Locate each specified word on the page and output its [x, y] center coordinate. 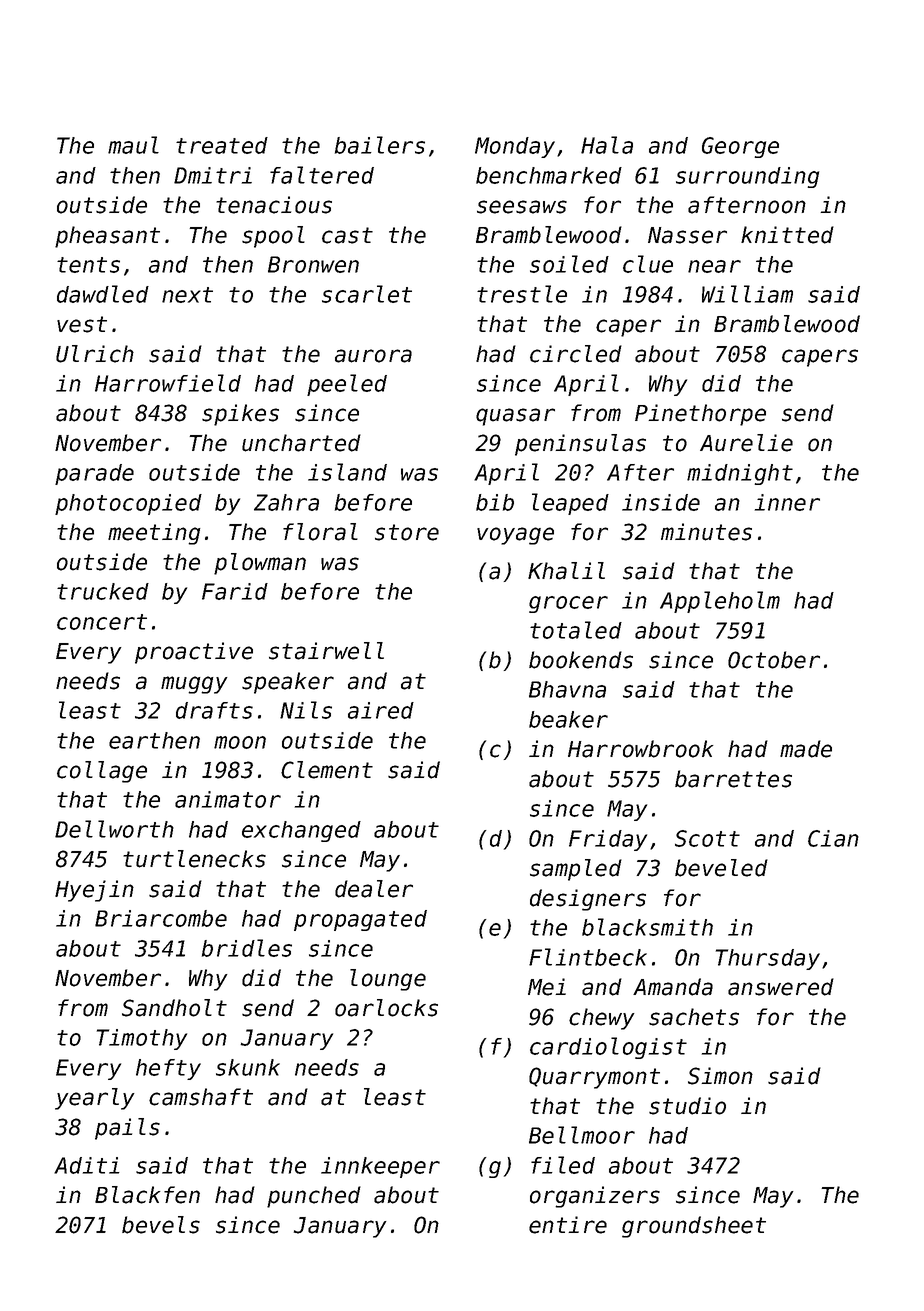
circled [576, 354]
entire [568, 1225]
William [747, 294]
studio [687, 1106]
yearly [94, 1099]
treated [222, 145]
